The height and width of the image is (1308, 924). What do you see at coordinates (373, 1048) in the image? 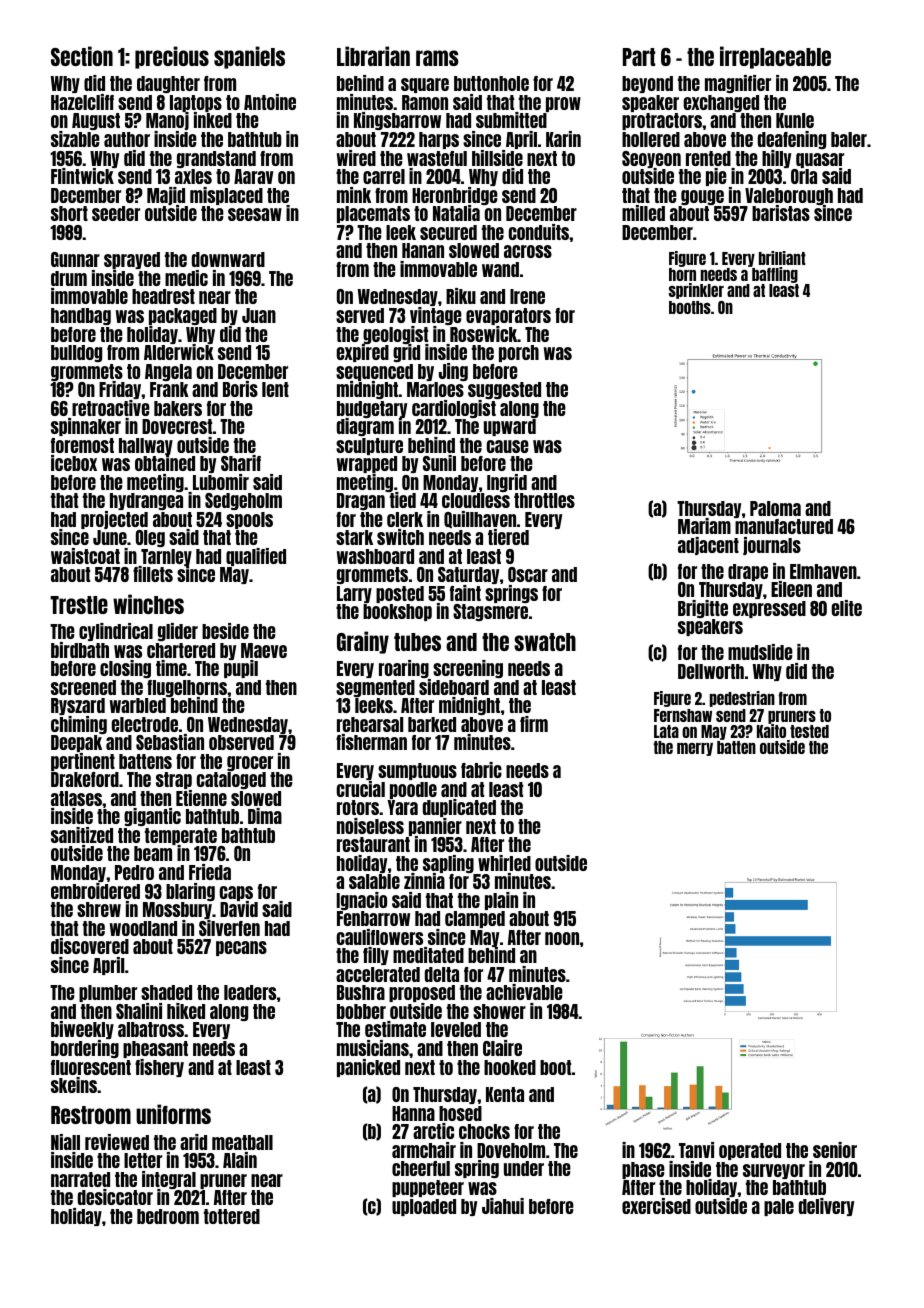
I see `musicians` at bounding box center [373, 1048].
